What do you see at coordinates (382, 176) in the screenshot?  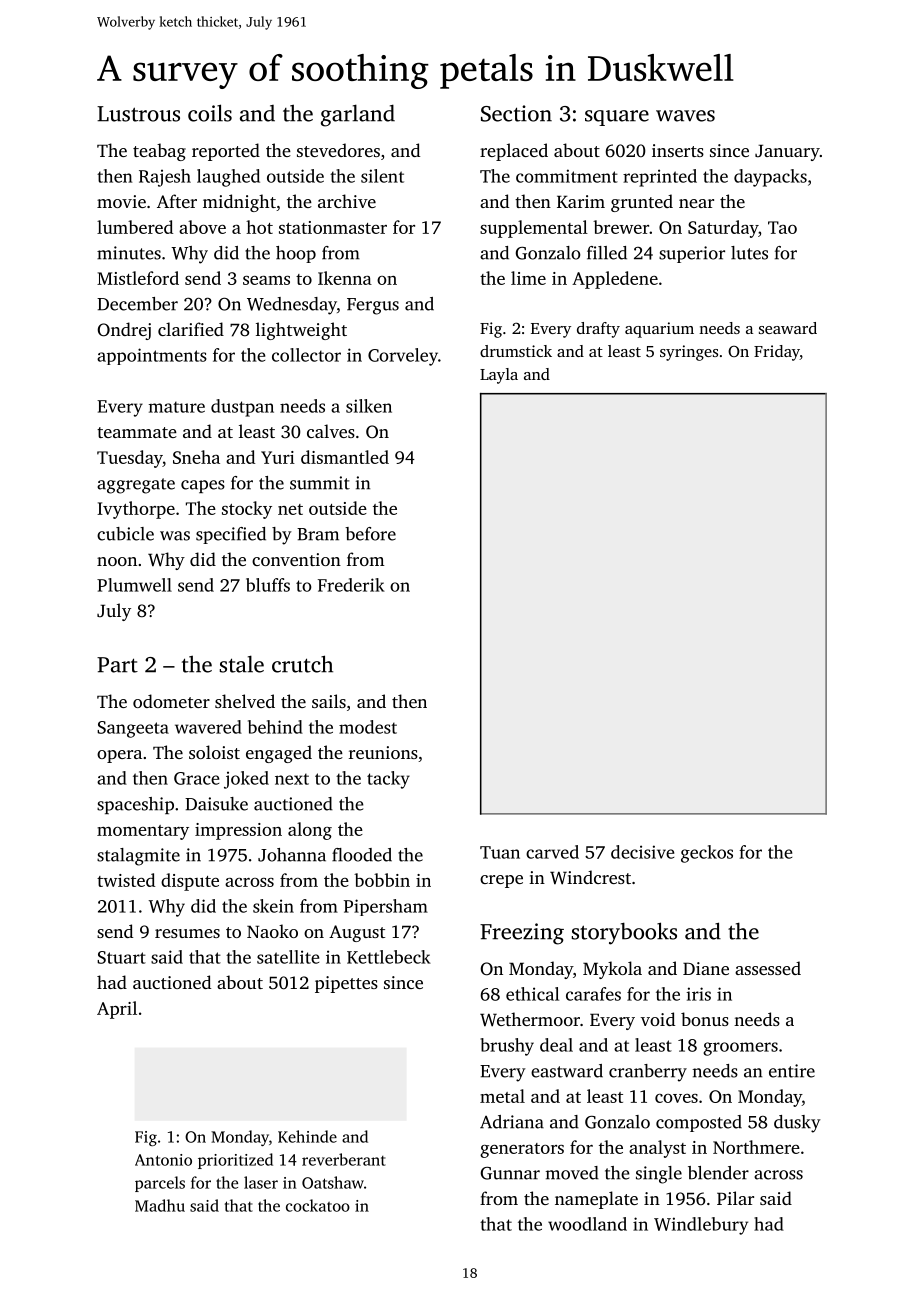 I see `silent` at bounding box center [382, 176].
